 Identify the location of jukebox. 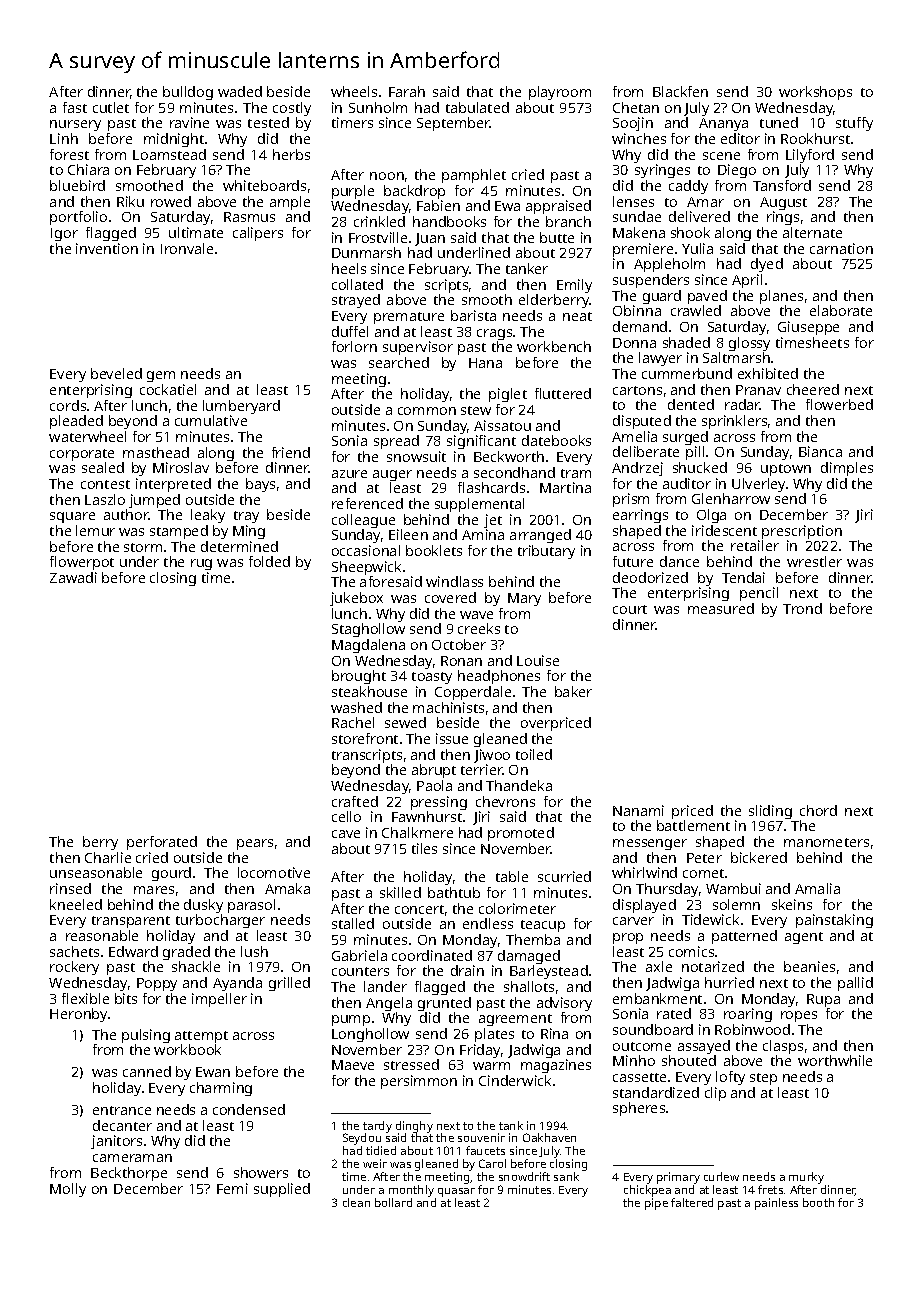
(356, 599).
